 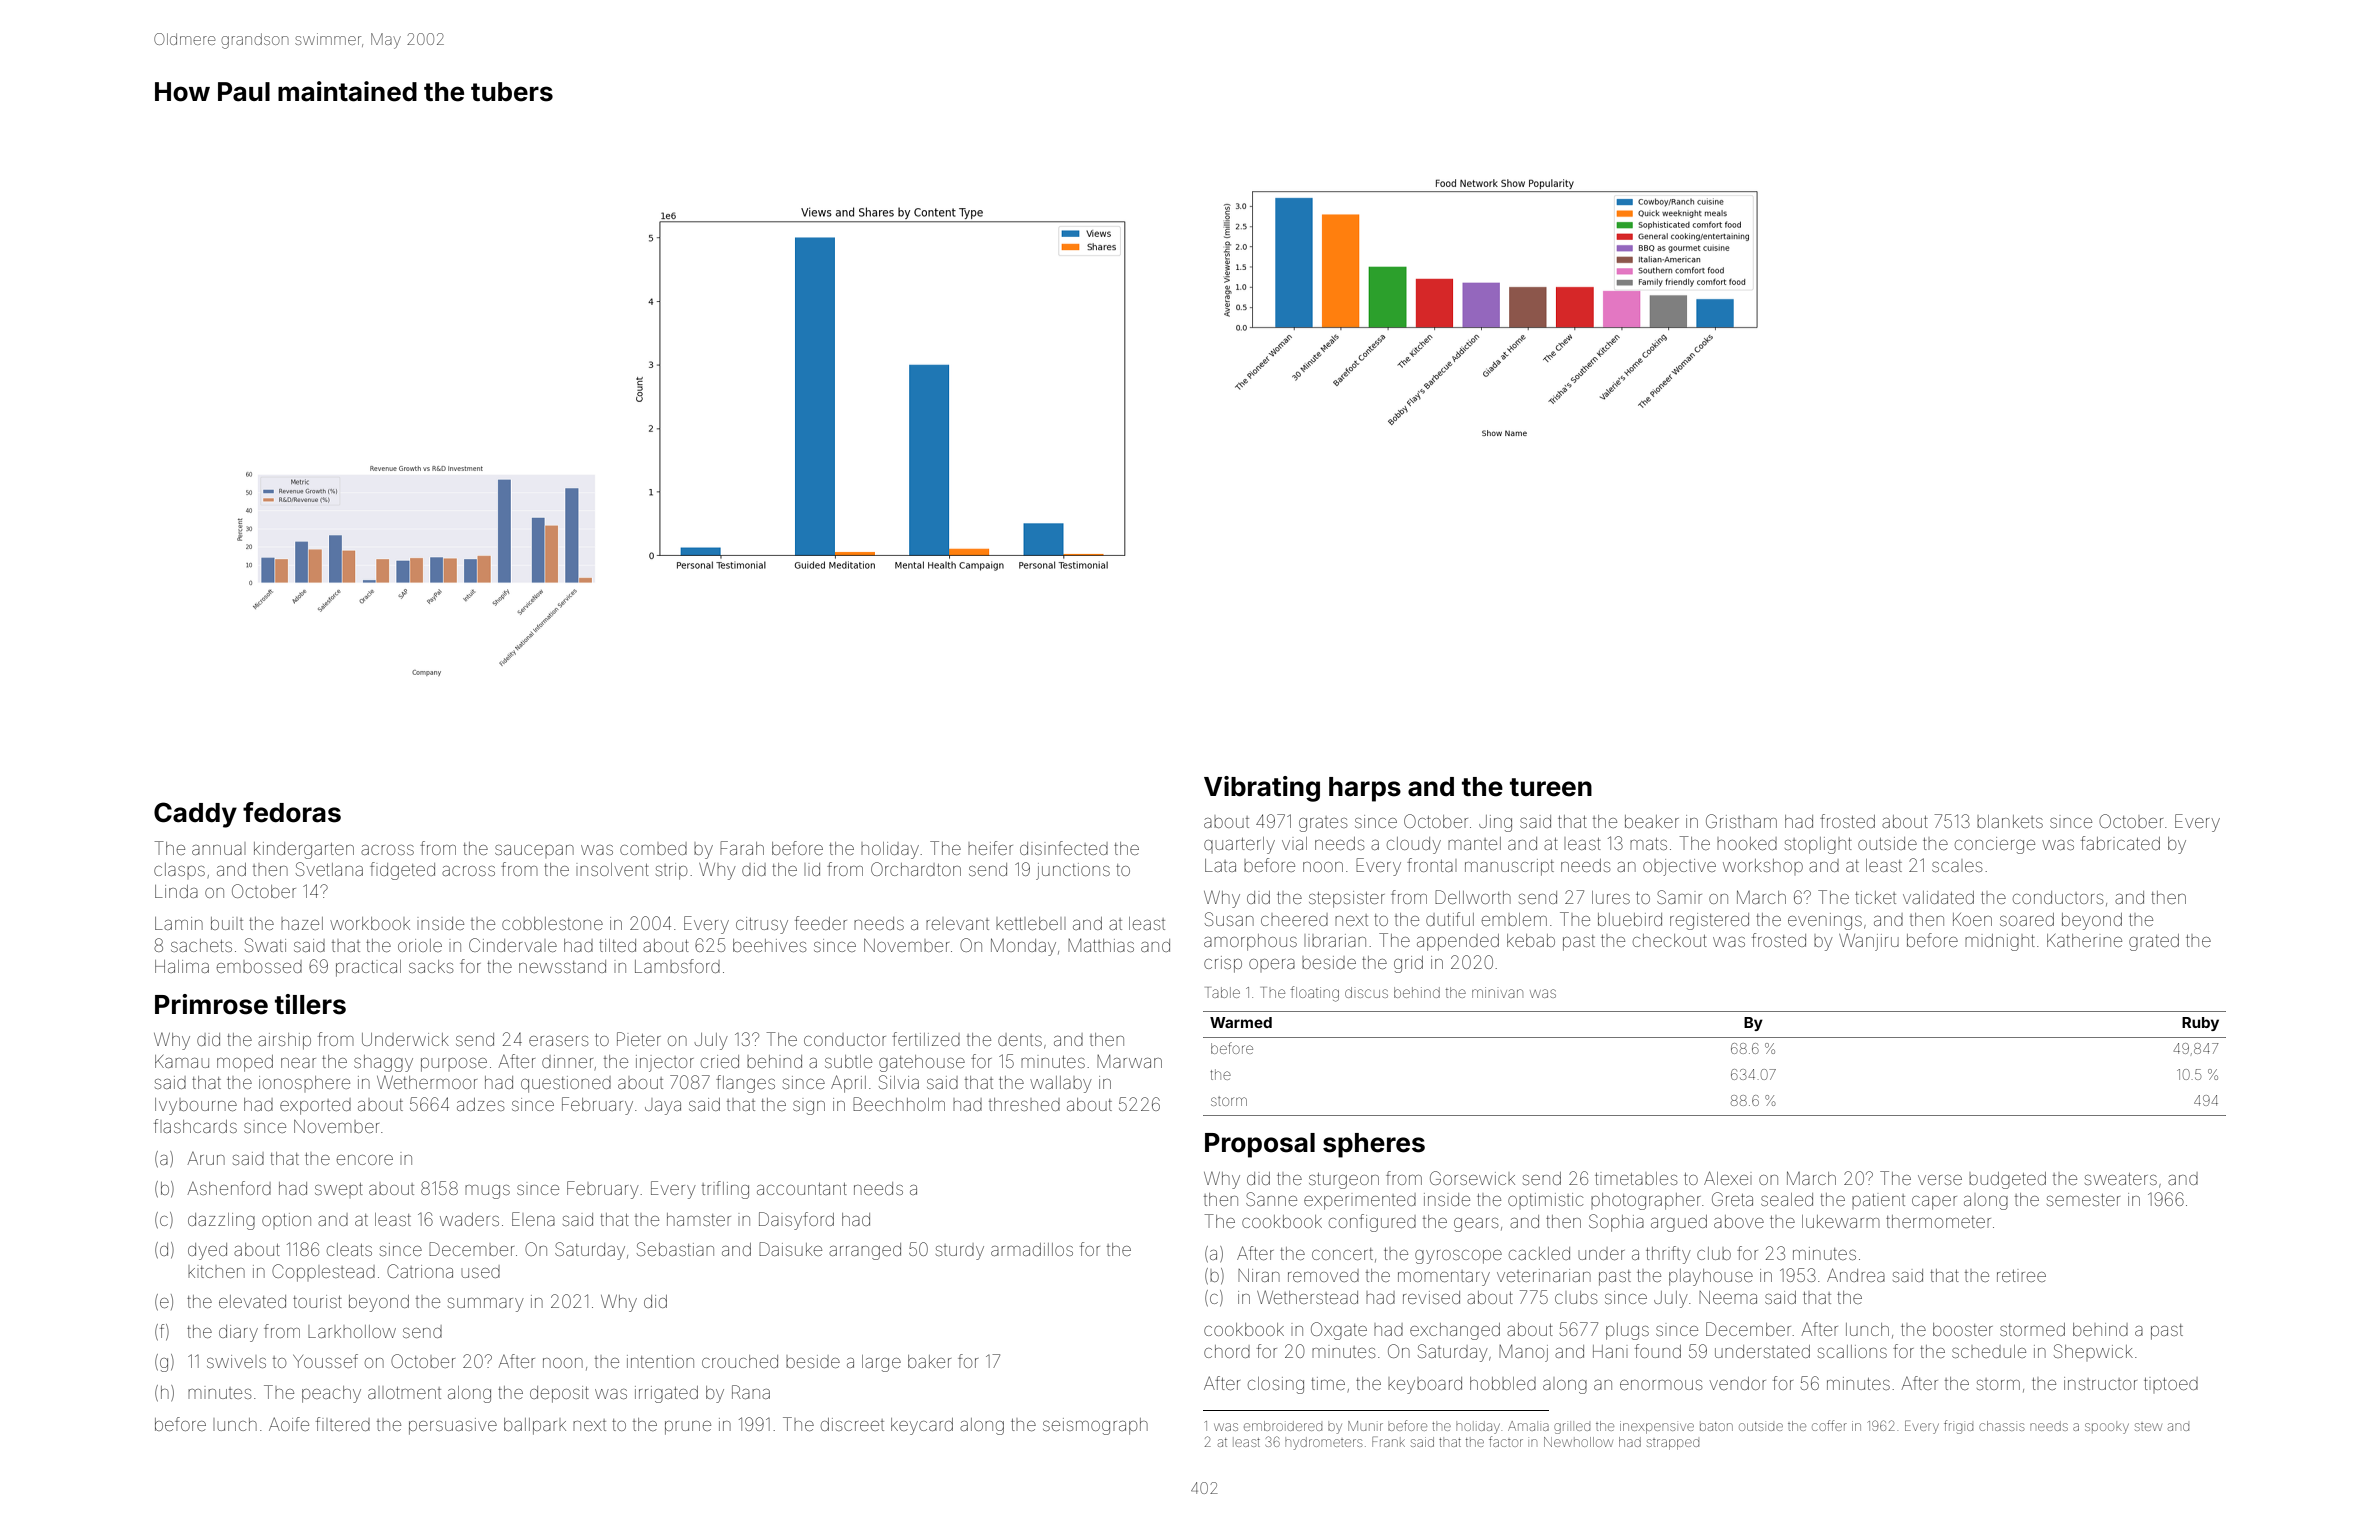 I want to click on Greta, so click(x=1732, y=1199).
